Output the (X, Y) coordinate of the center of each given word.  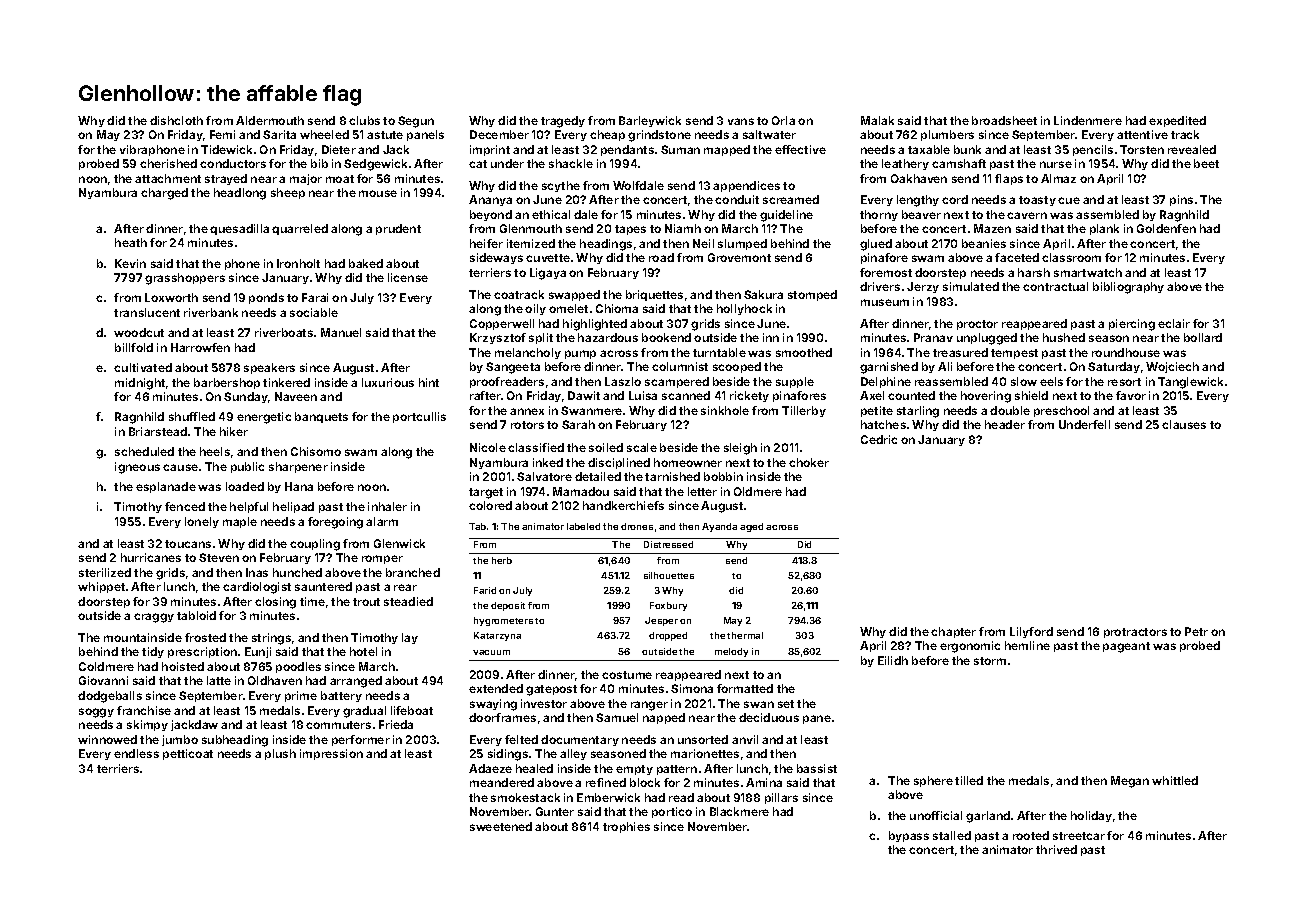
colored (490, 505)
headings (606, 245)
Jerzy (923, 287)
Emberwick (608, 797)
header (1005, 424)
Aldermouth (270, 120)
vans (741, 121)
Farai (315, 297)
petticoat (188, 754)
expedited (1177, 121)
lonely (202, 522)
